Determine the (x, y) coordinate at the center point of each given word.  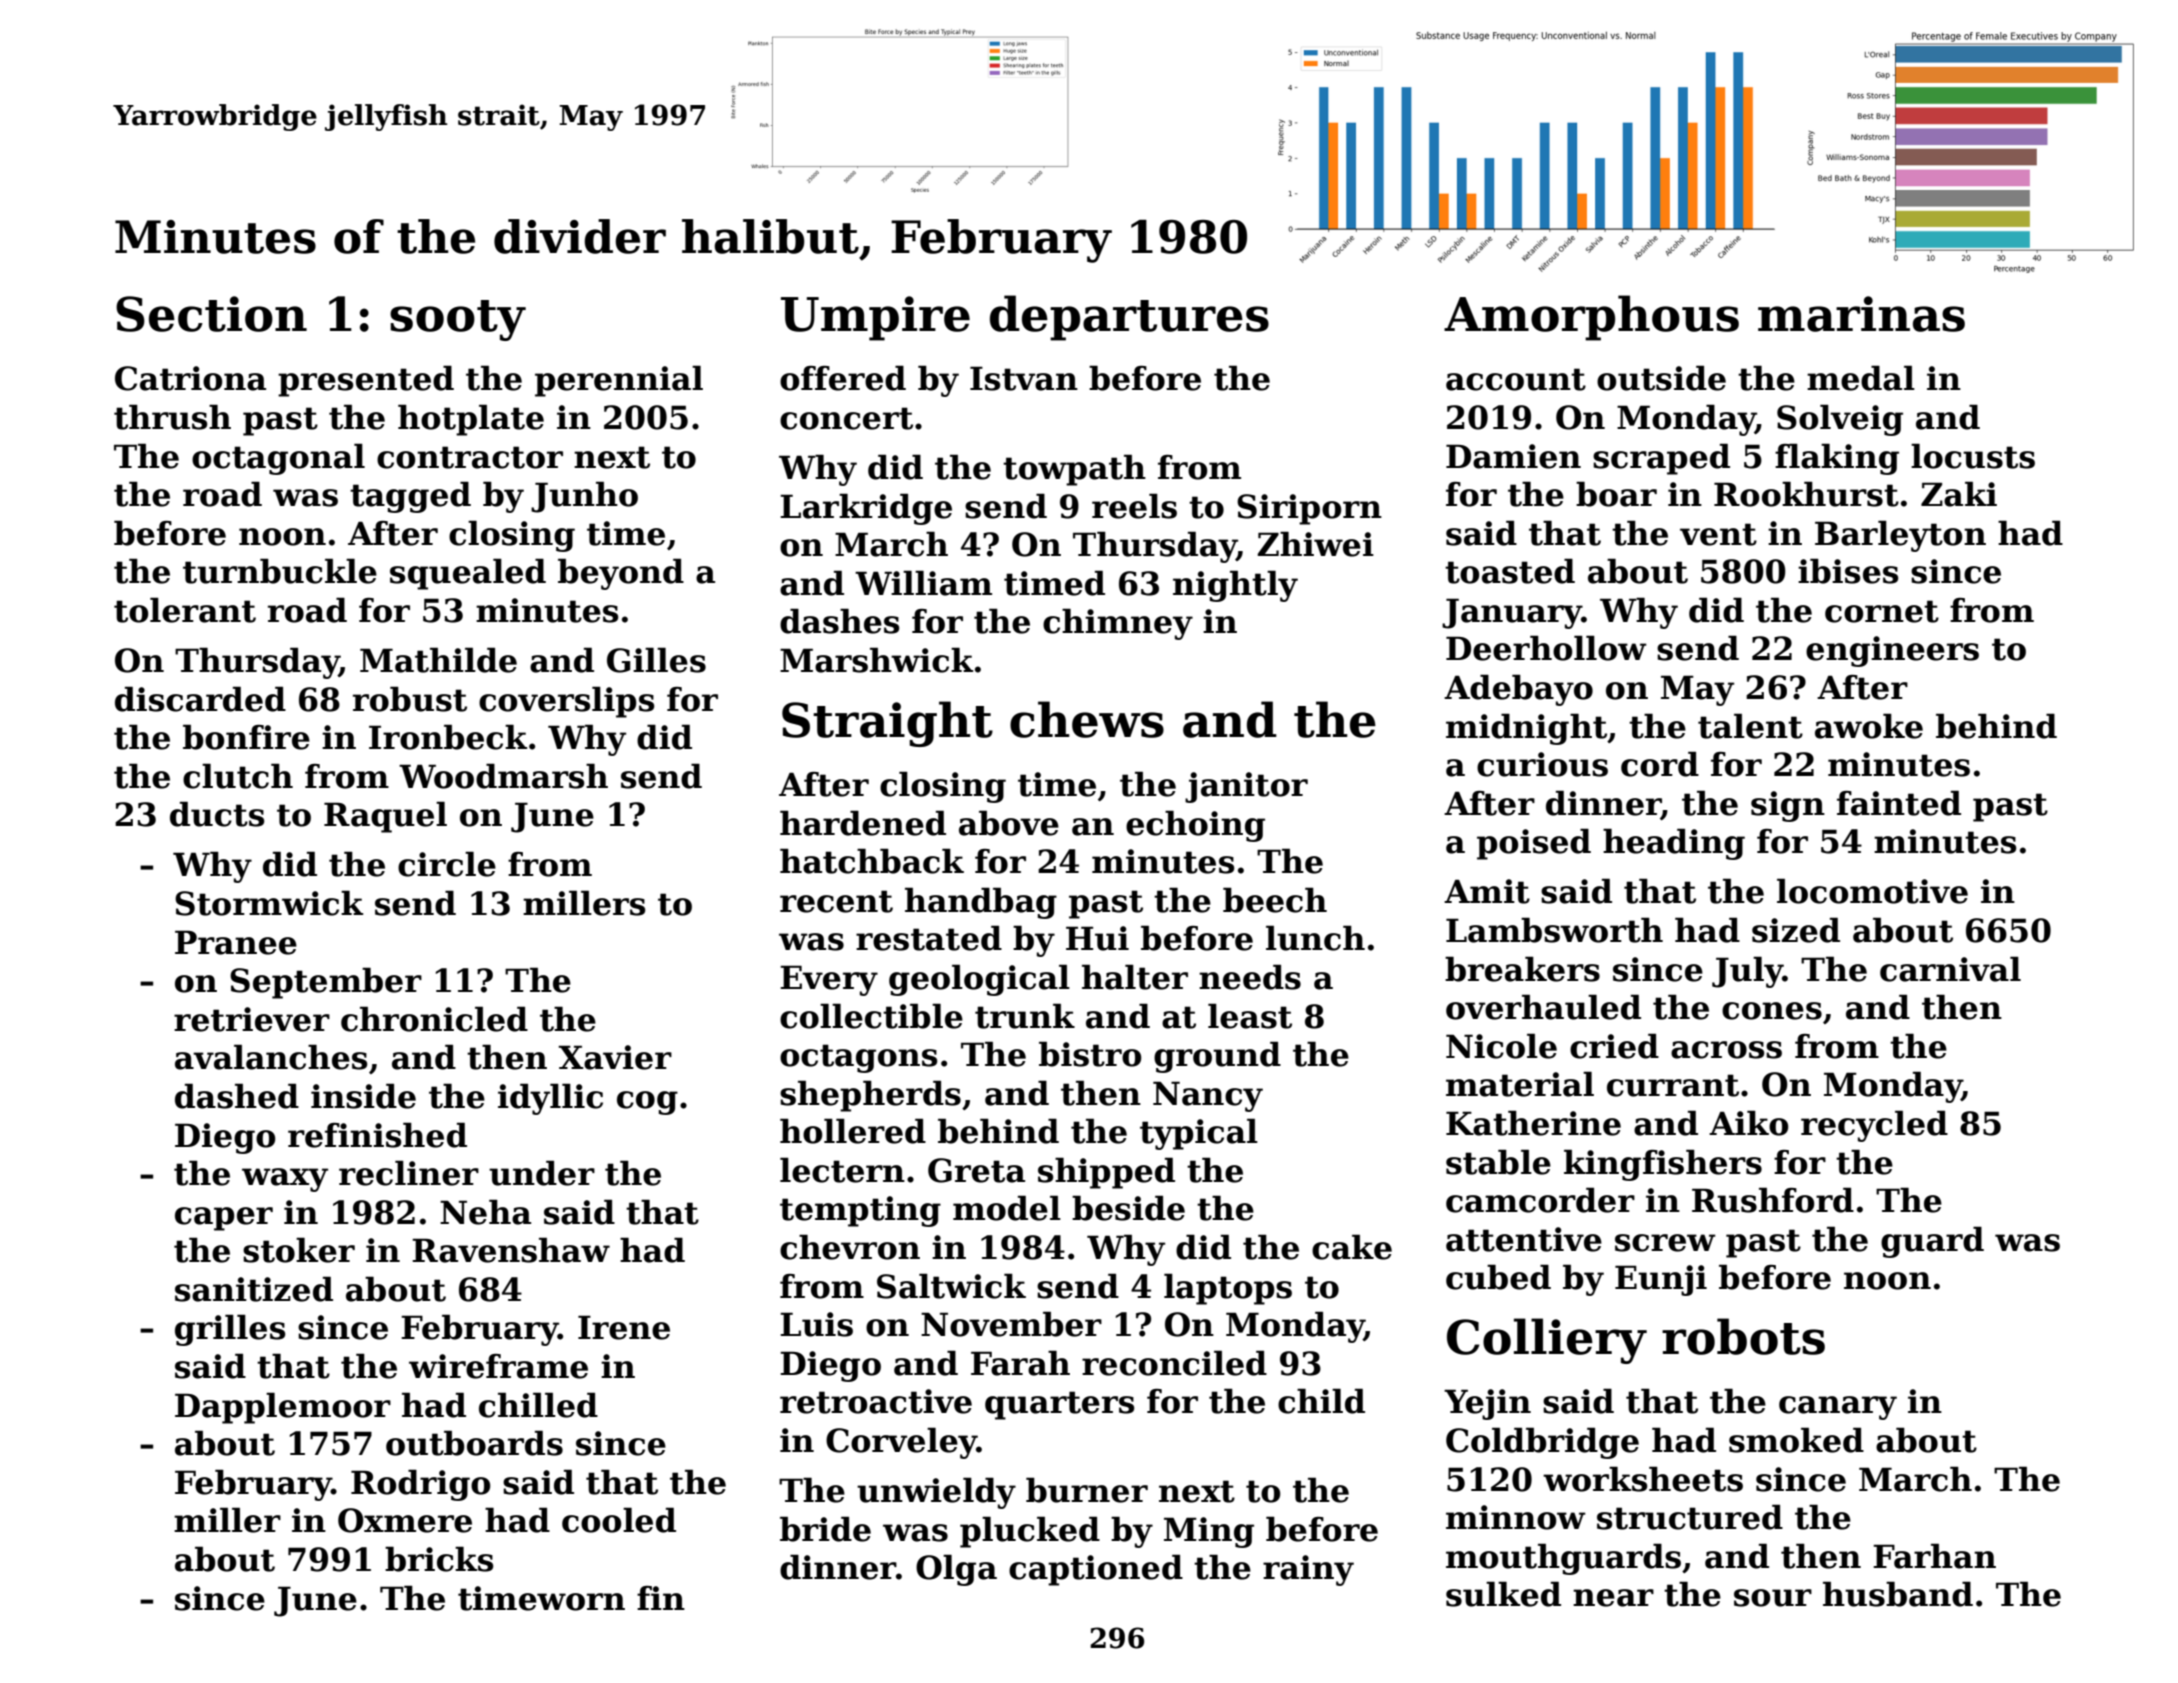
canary (1838, 1408)
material (1520, 1084)
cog (647, 1103)
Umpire (875, 318)
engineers (1892, 651)
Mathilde (438, 660)
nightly (1235, 586)
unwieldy (936, 1493)
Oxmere (405, 1520)
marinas (1861, 314)
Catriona (190, 378)
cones (1772, 1011)
